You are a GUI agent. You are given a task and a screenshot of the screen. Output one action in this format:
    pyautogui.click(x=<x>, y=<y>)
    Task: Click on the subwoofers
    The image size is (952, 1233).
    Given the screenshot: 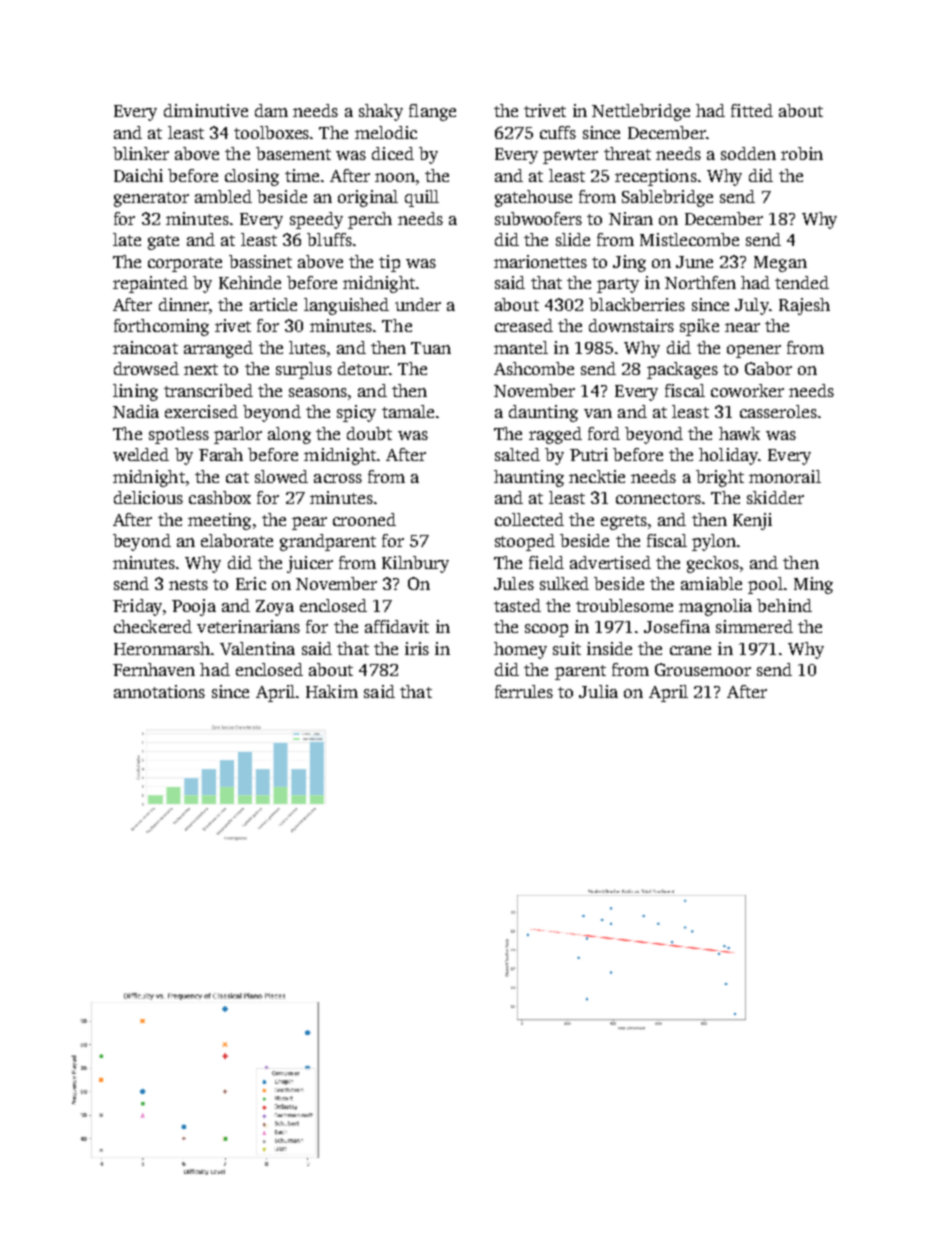 What is the action you would take?
    pyautogui.click(x=538, y=218)
